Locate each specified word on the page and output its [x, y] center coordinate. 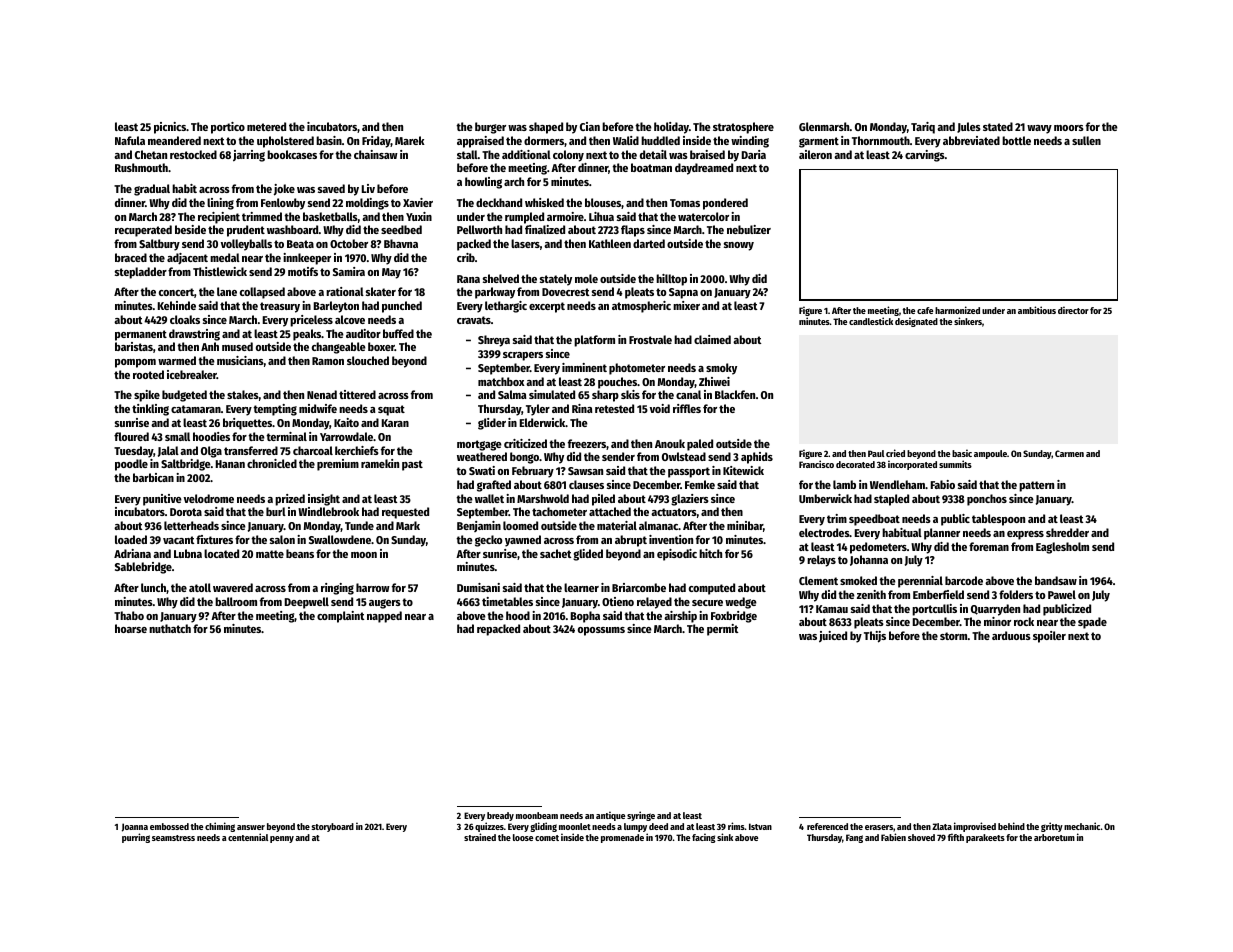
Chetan [151, 154]
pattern [1036, 486]
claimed [712, 339]
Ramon [328, 361]
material [617, 525]
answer [251, 827]
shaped [546, 128]
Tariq [923, 128]
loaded [131, 539]
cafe [925, 310]
